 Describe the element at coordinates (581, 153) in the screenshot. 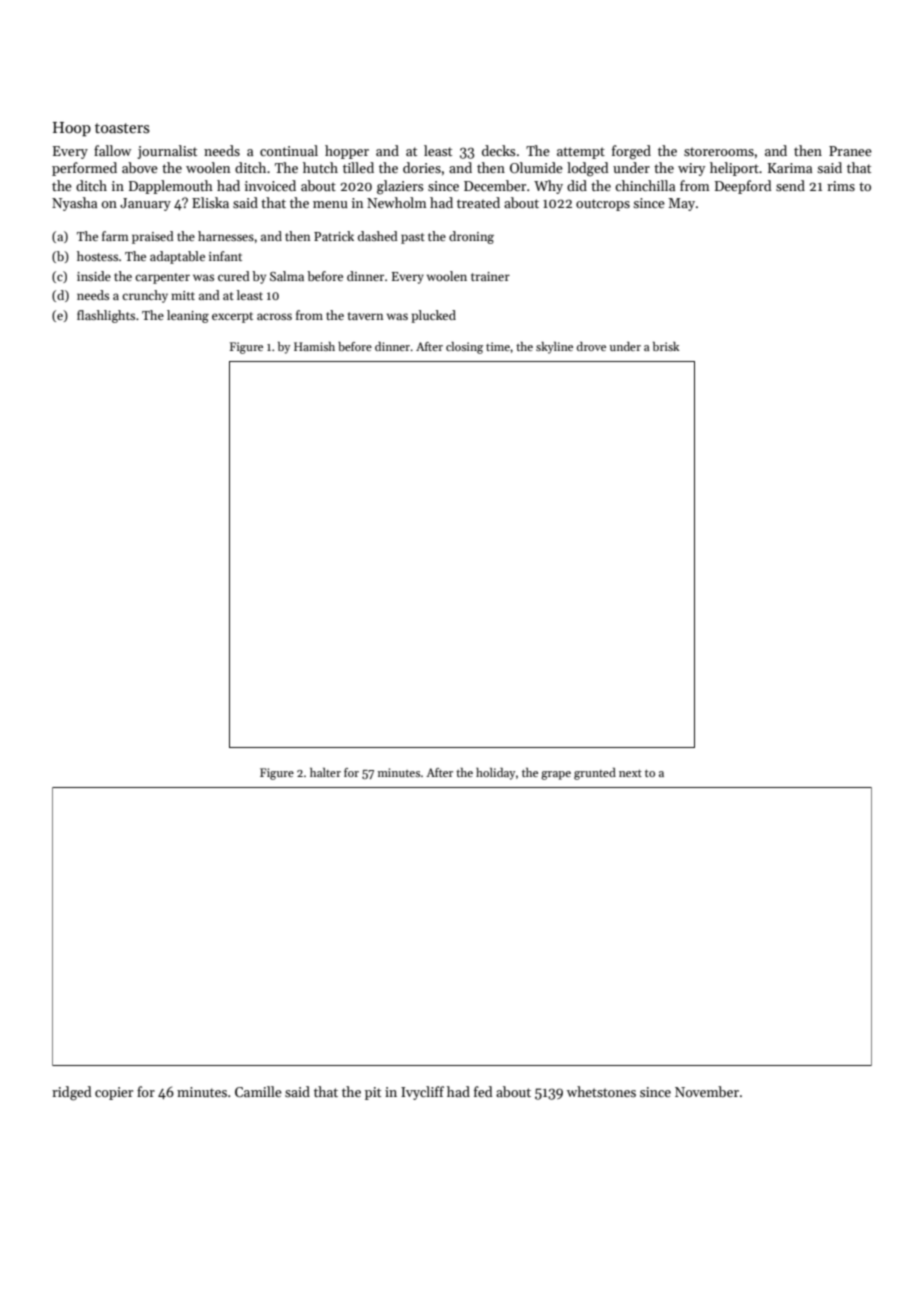

I see `attempt` at that location.
